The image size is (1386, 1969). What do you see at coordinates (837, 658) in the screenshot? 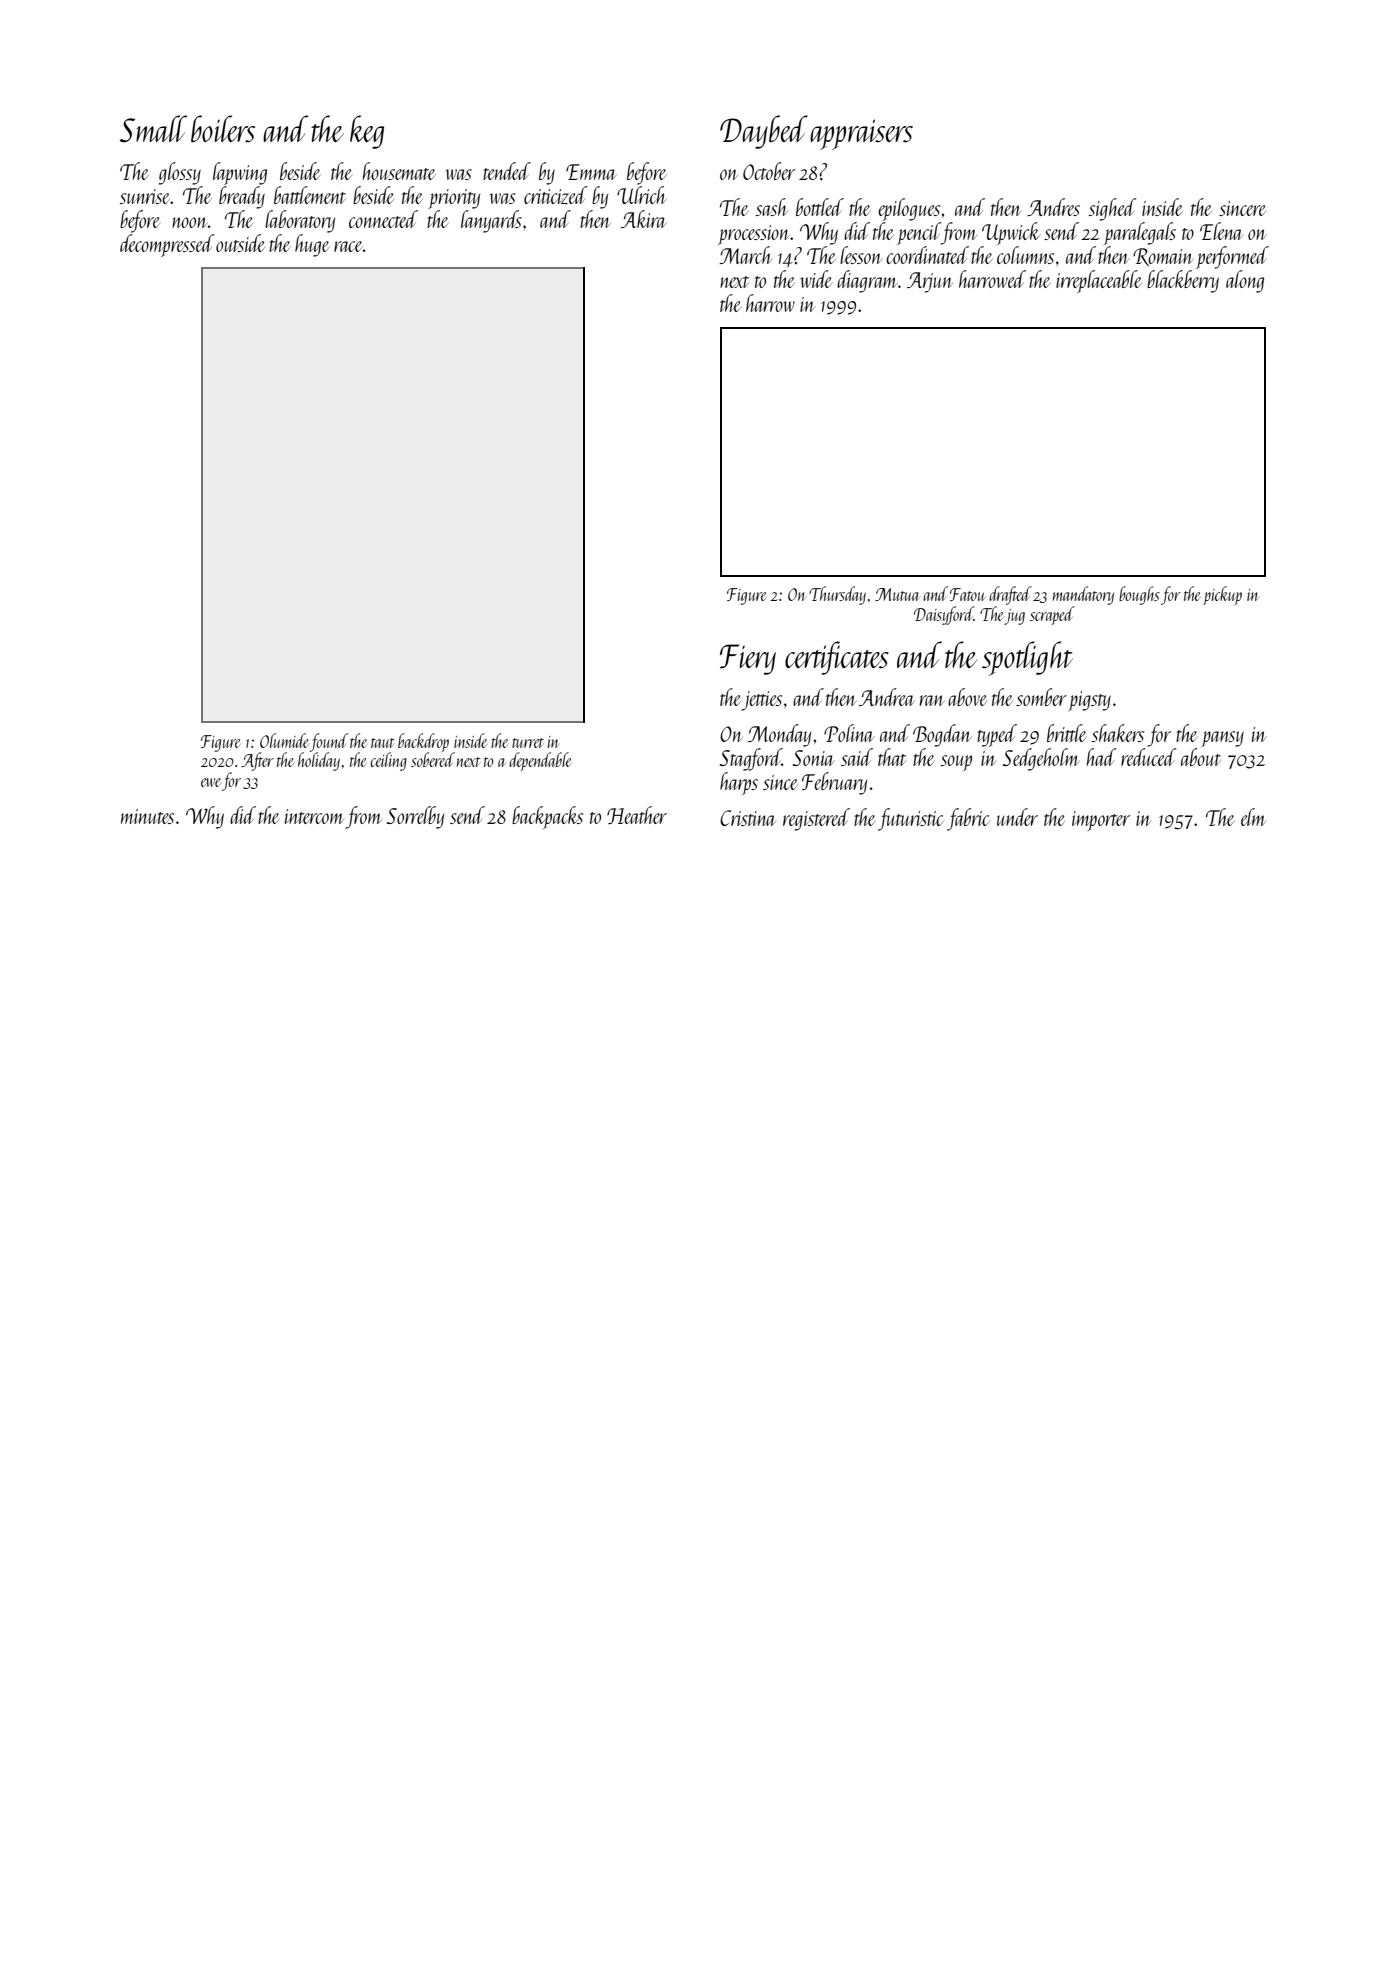
I see `certificates` at bounding box center [837, 658].
